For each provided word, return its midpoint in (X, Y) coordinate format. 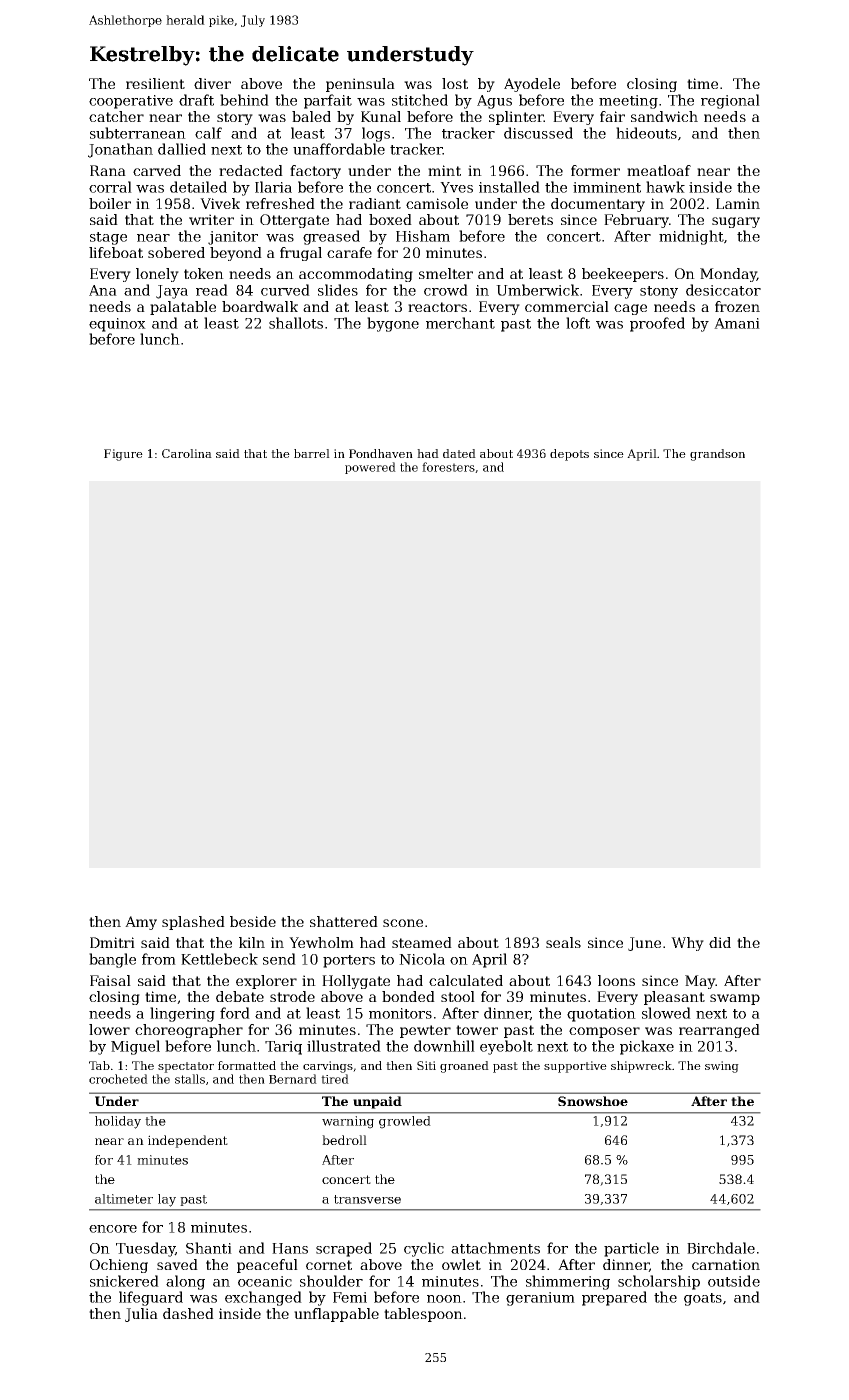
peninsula (360, 85)
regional (730, 101)
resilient (155, 83)
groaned (464, 1067)
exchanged (263, 1298)
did (720, 942)
